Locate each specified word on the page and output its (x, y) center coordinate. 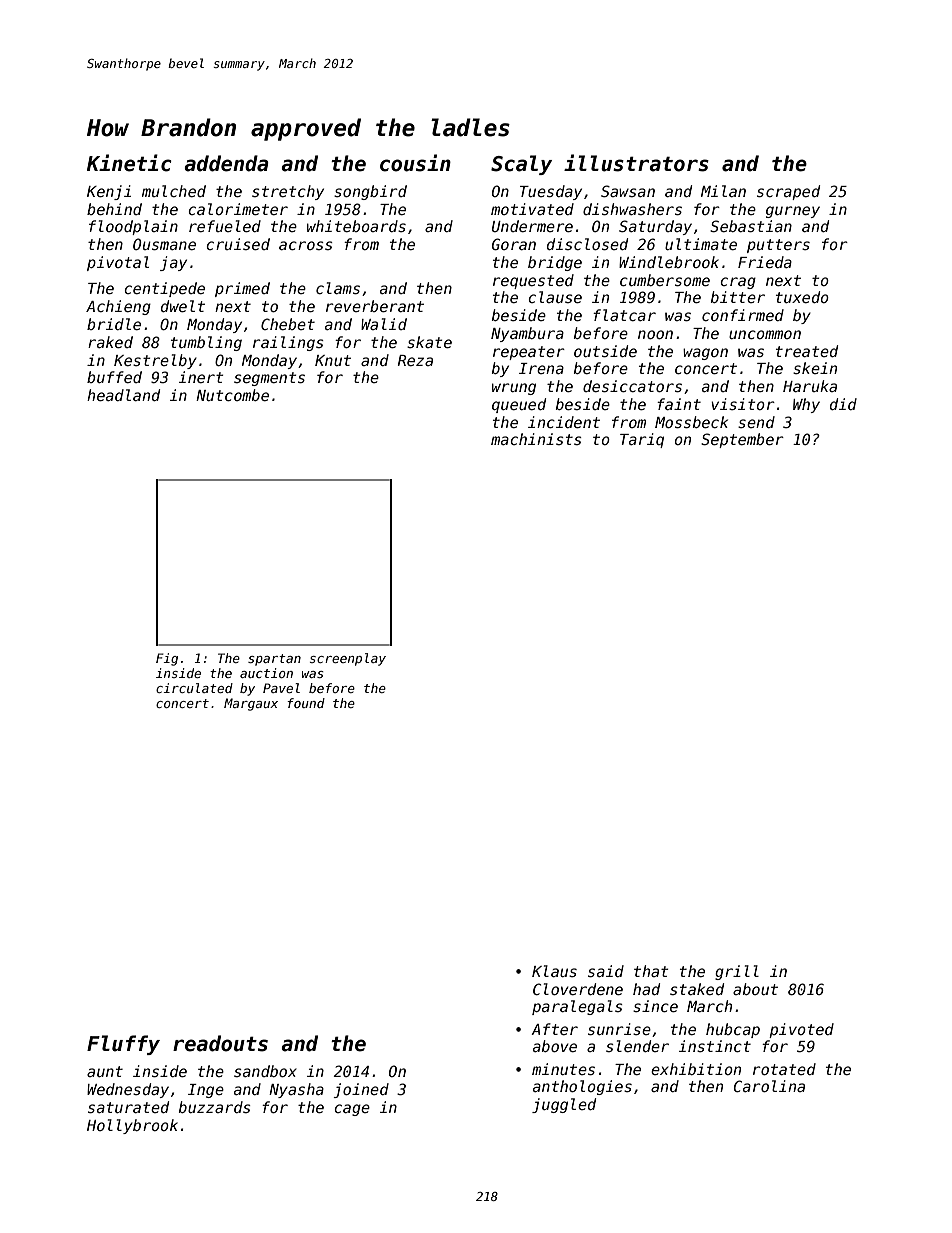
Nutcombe (232, 395)
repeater (529, 353)
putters (778, 246)
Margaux (251, 704)
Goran (514, 244)
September (742, 440)
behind (114, 209)
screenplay (347, 659)
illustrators (636, 163)
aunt (105, 1071)
